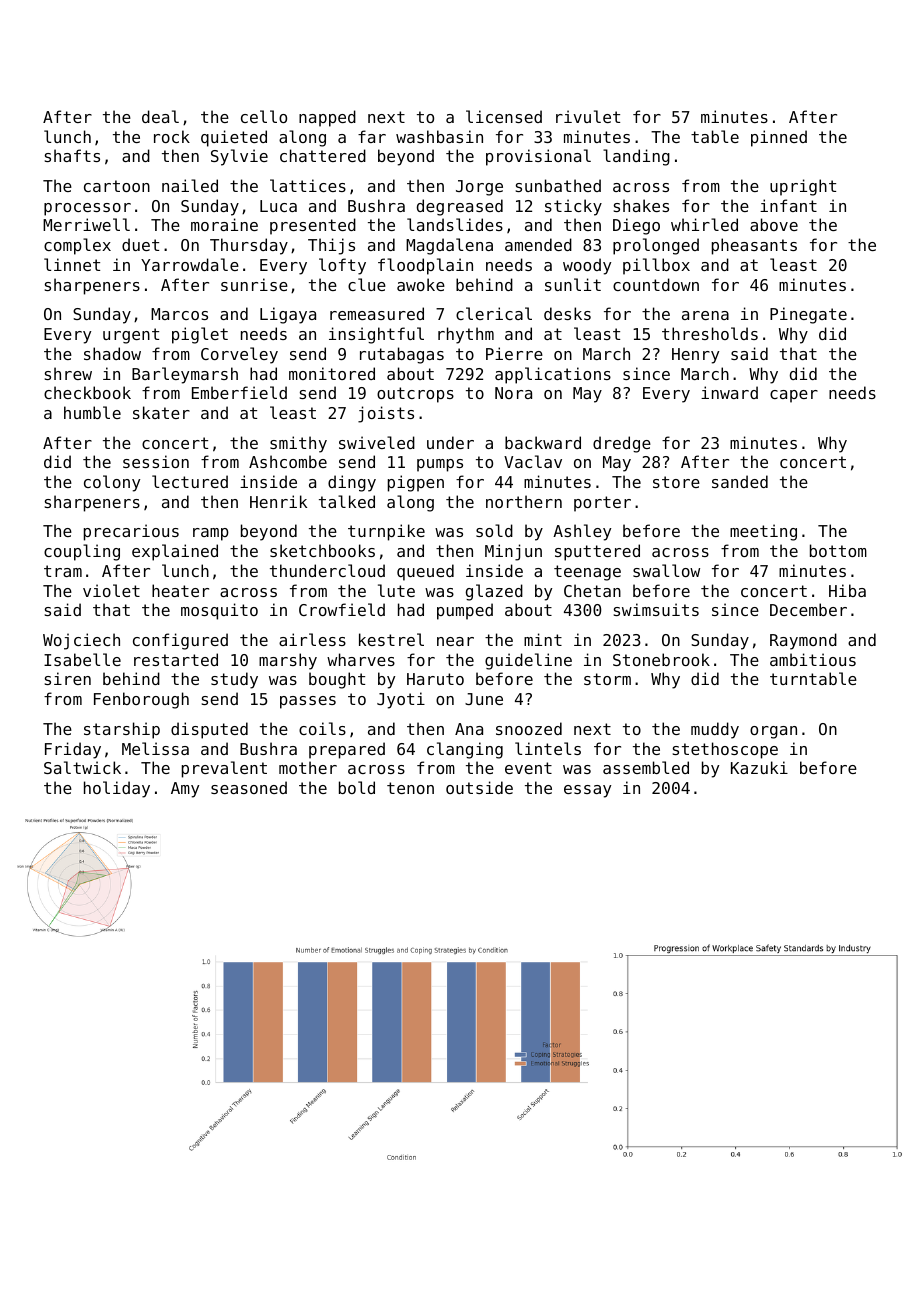  Describe the element at coordinates (172, 136) in the screenshot. I see `rock` at that location.
